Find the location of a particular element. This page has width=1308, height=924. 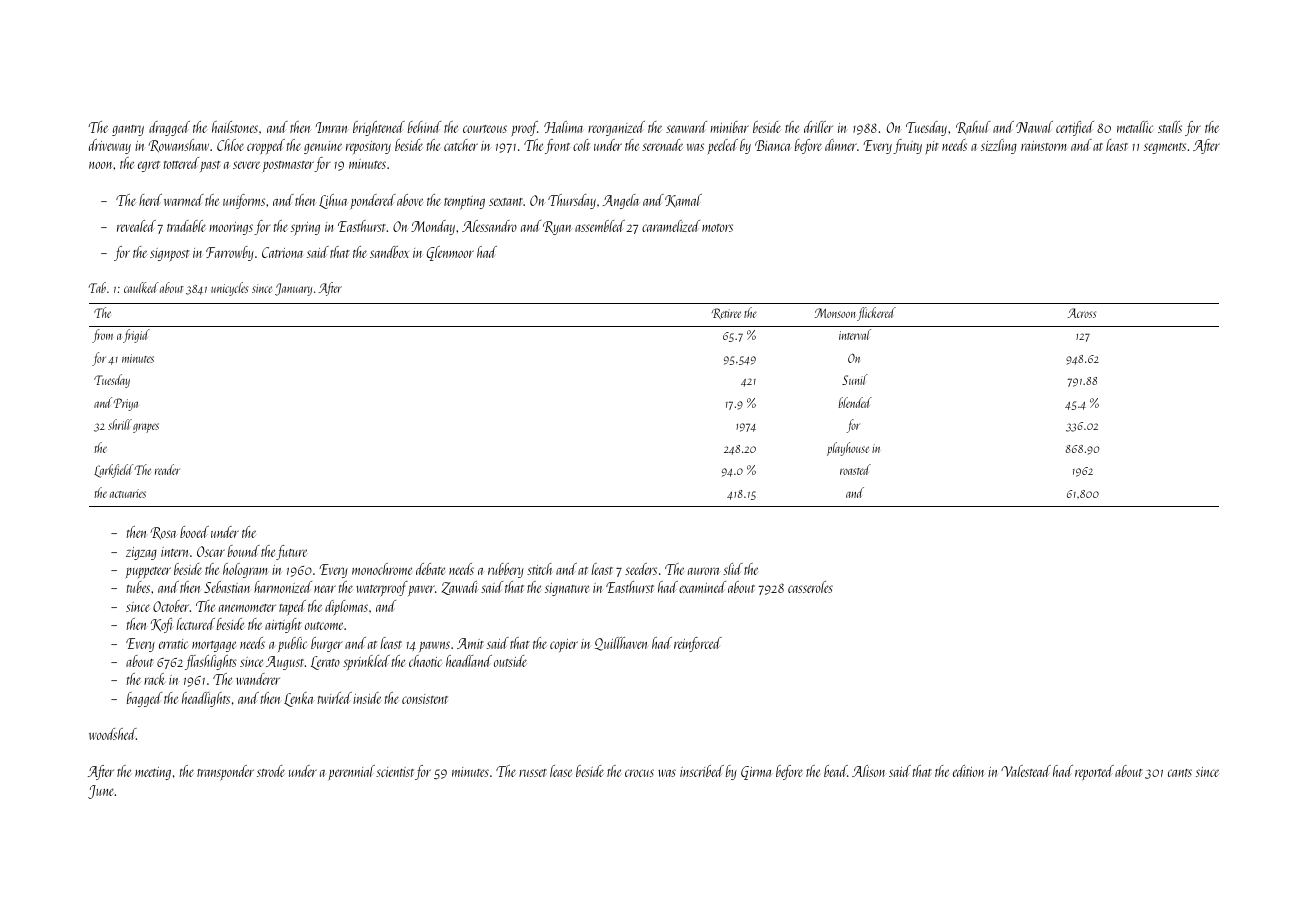

behind is located at coordinates (424, 127).
